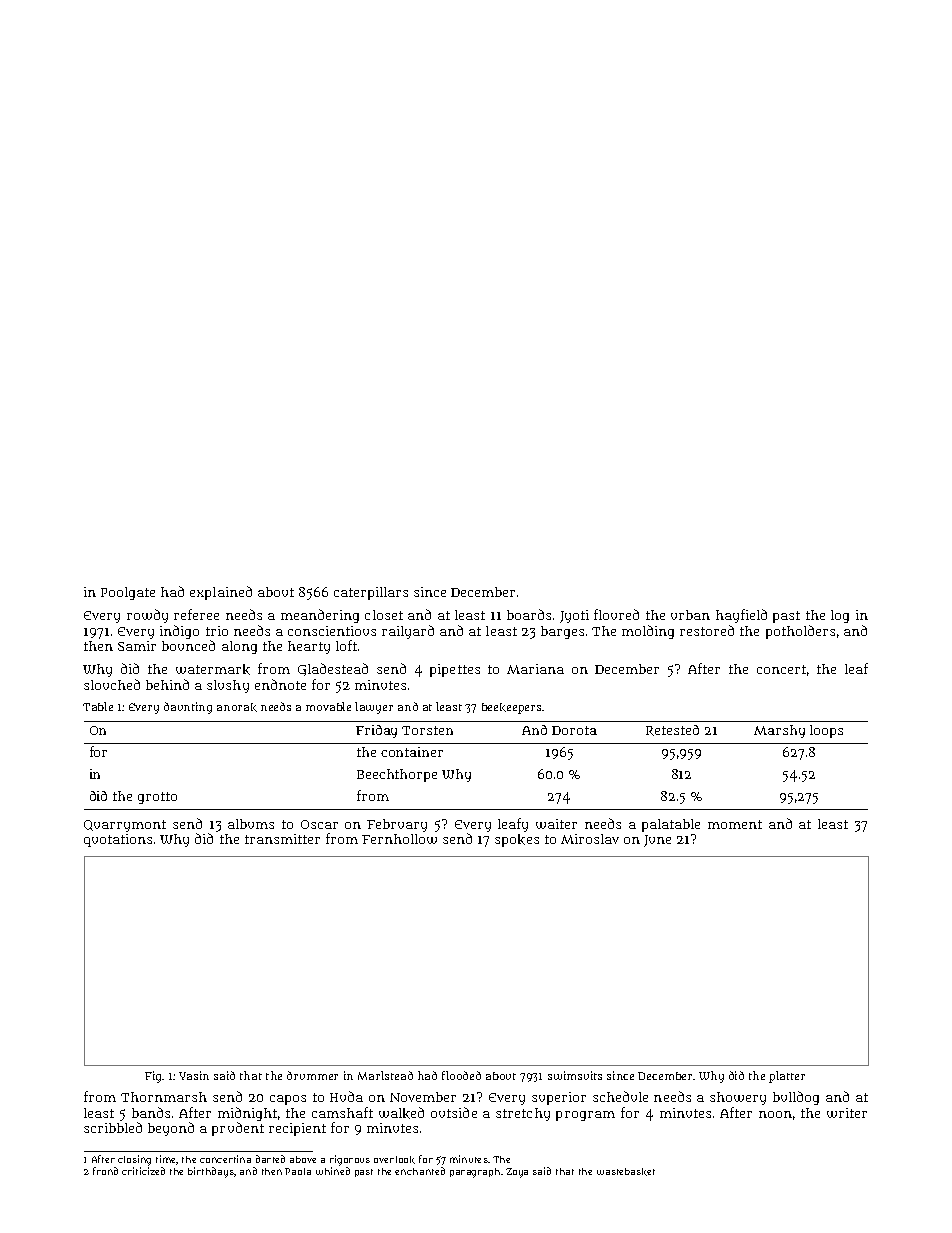 The width and height of the image is (952, 1233). What do you see at coordinates (455, 670) in the image?
I see `pipettes` at bounding box center [455, 670].
